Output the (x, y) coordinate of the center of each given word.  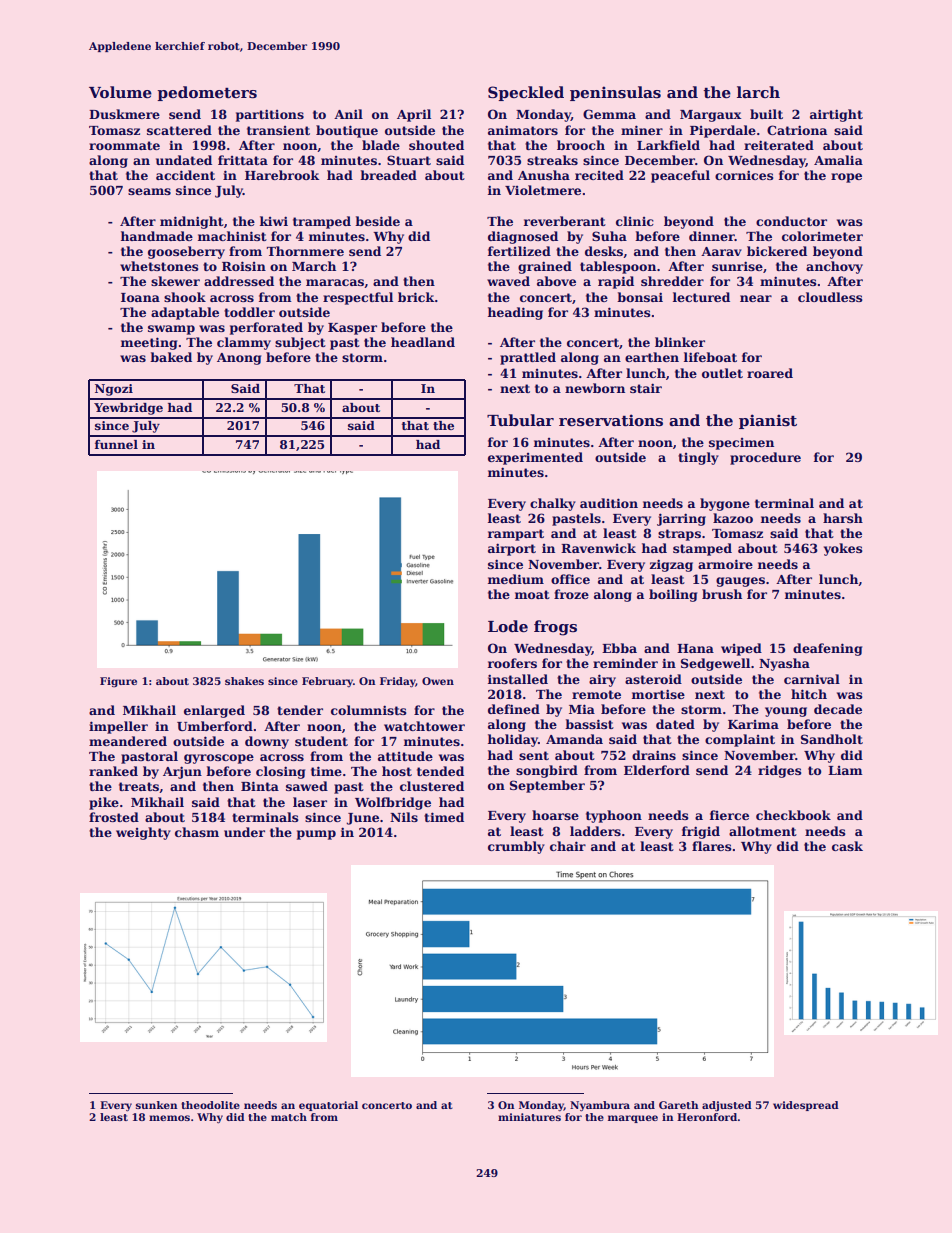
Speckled (526, 93)
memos (169, 1118)
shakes (244, 681)
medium (516, 579)
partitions (270, 115)
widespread (806, 1106)
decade (838, 709)
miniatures (529, 1117)
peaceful (680, 176)
